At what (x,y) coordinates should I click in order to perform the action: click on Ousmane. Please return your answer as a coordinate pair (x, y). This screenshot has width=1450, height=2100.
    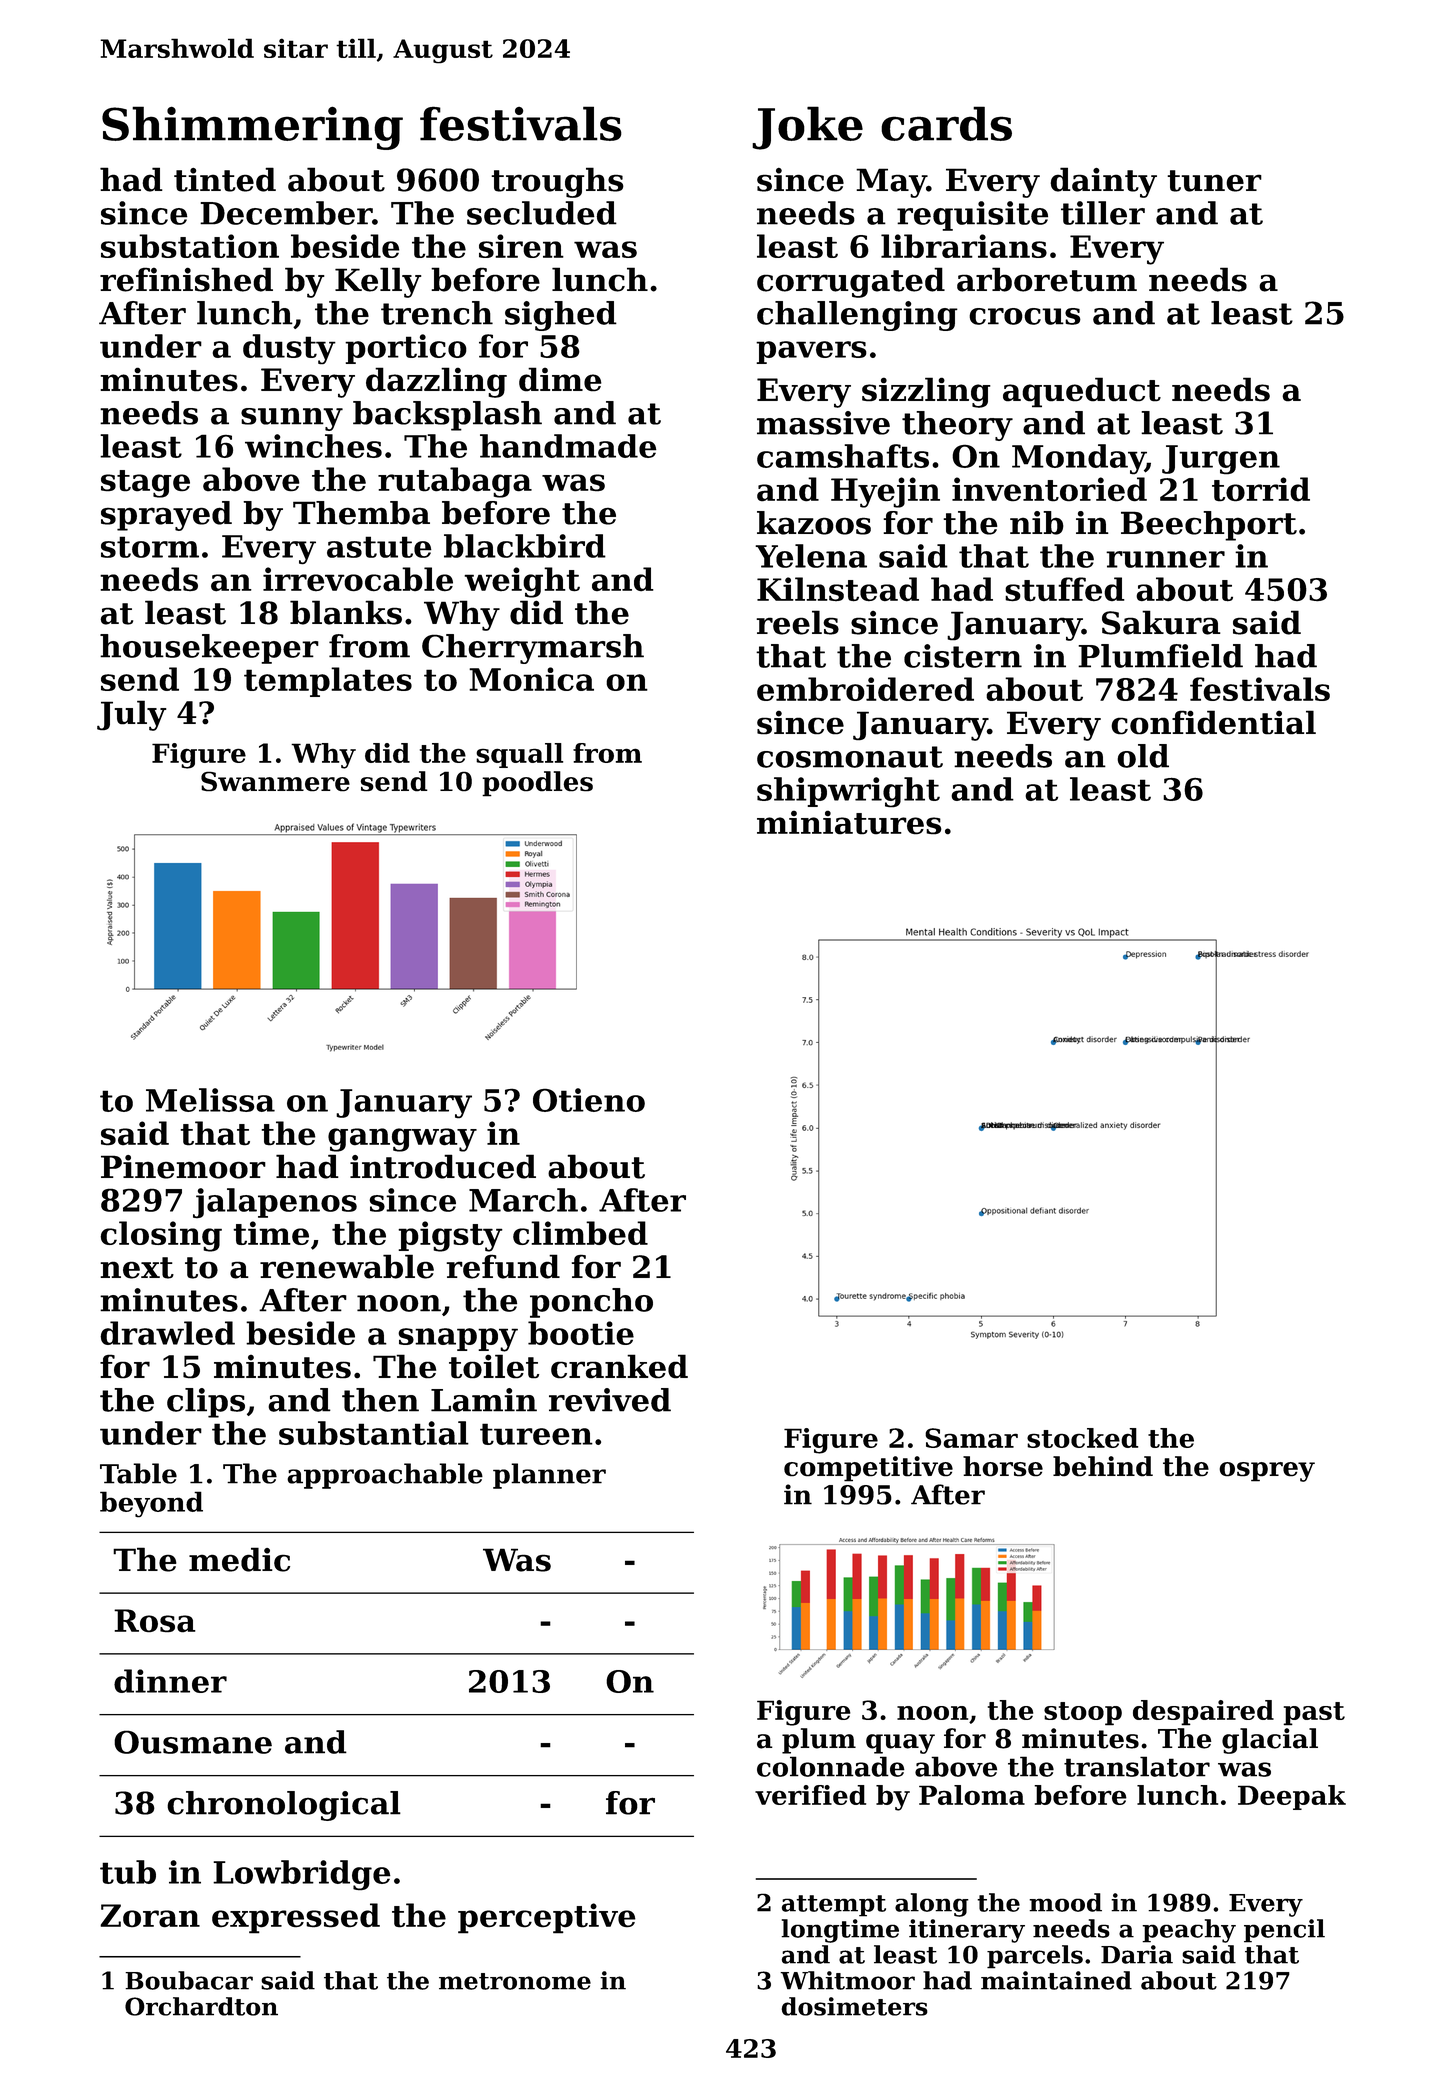
    Looking at the image, I should click on (193, 1742).
